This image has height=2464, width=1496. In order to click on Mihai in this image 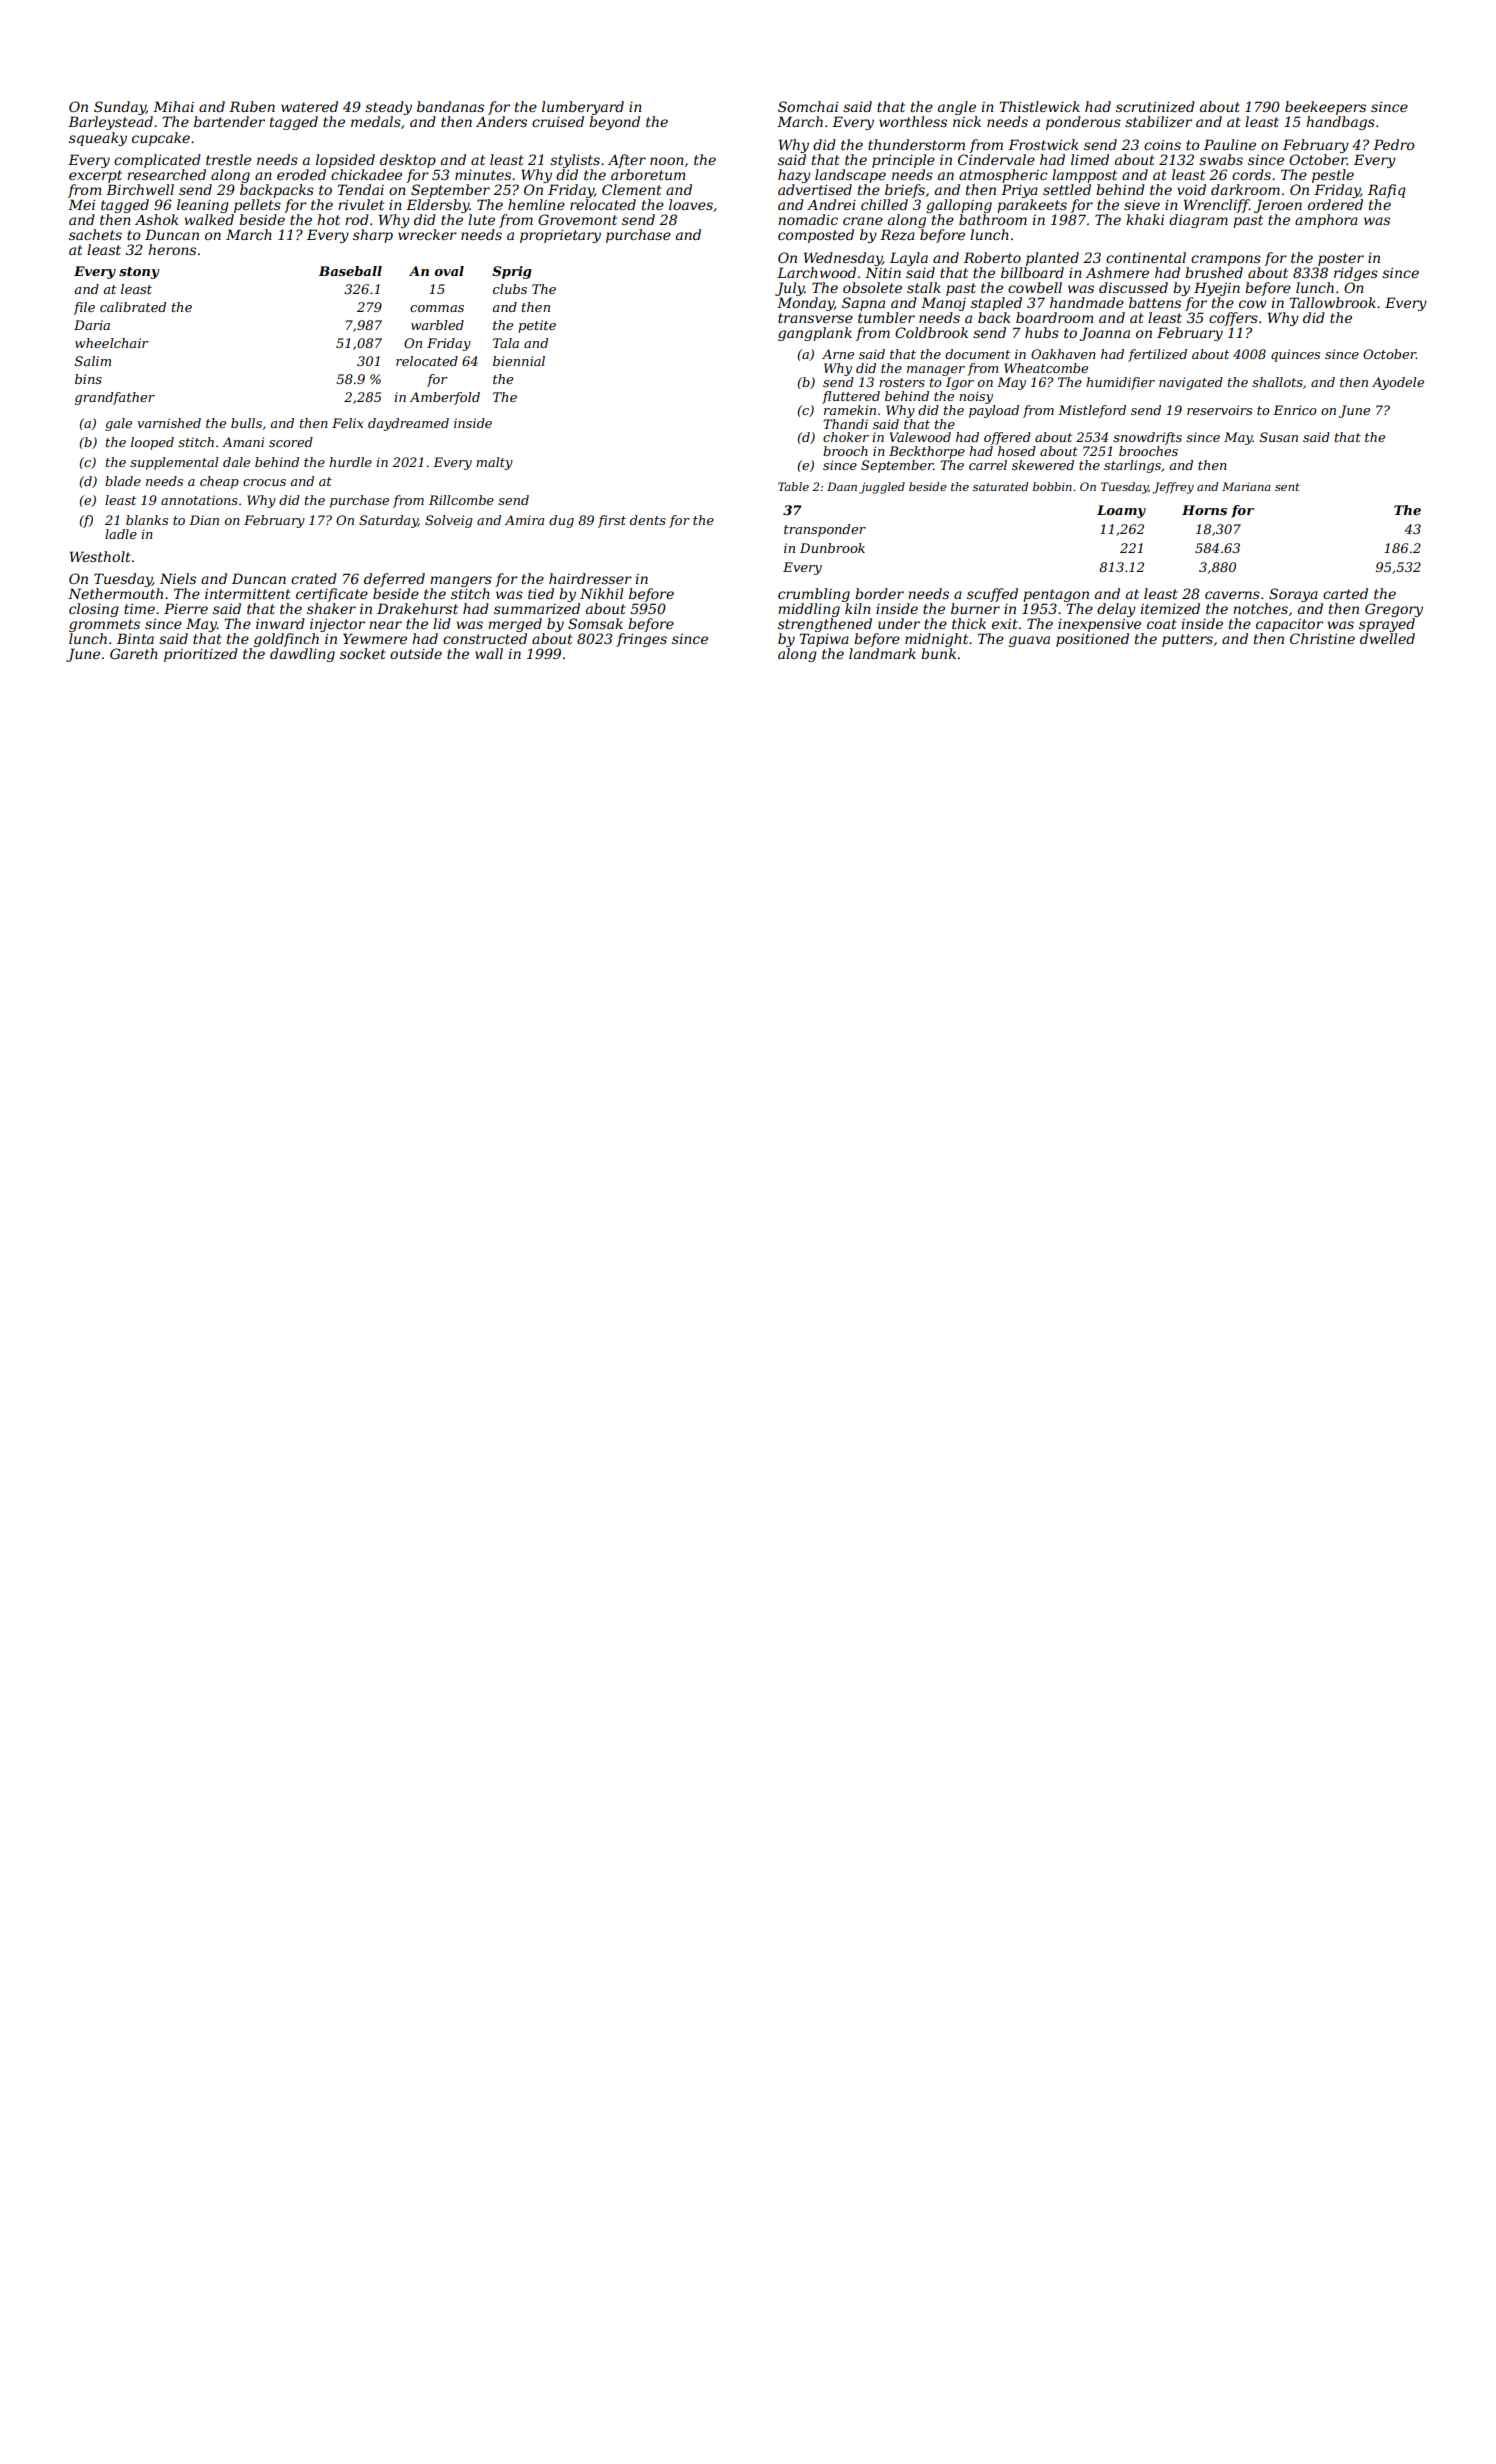, I will do `click(173, 106)`.
